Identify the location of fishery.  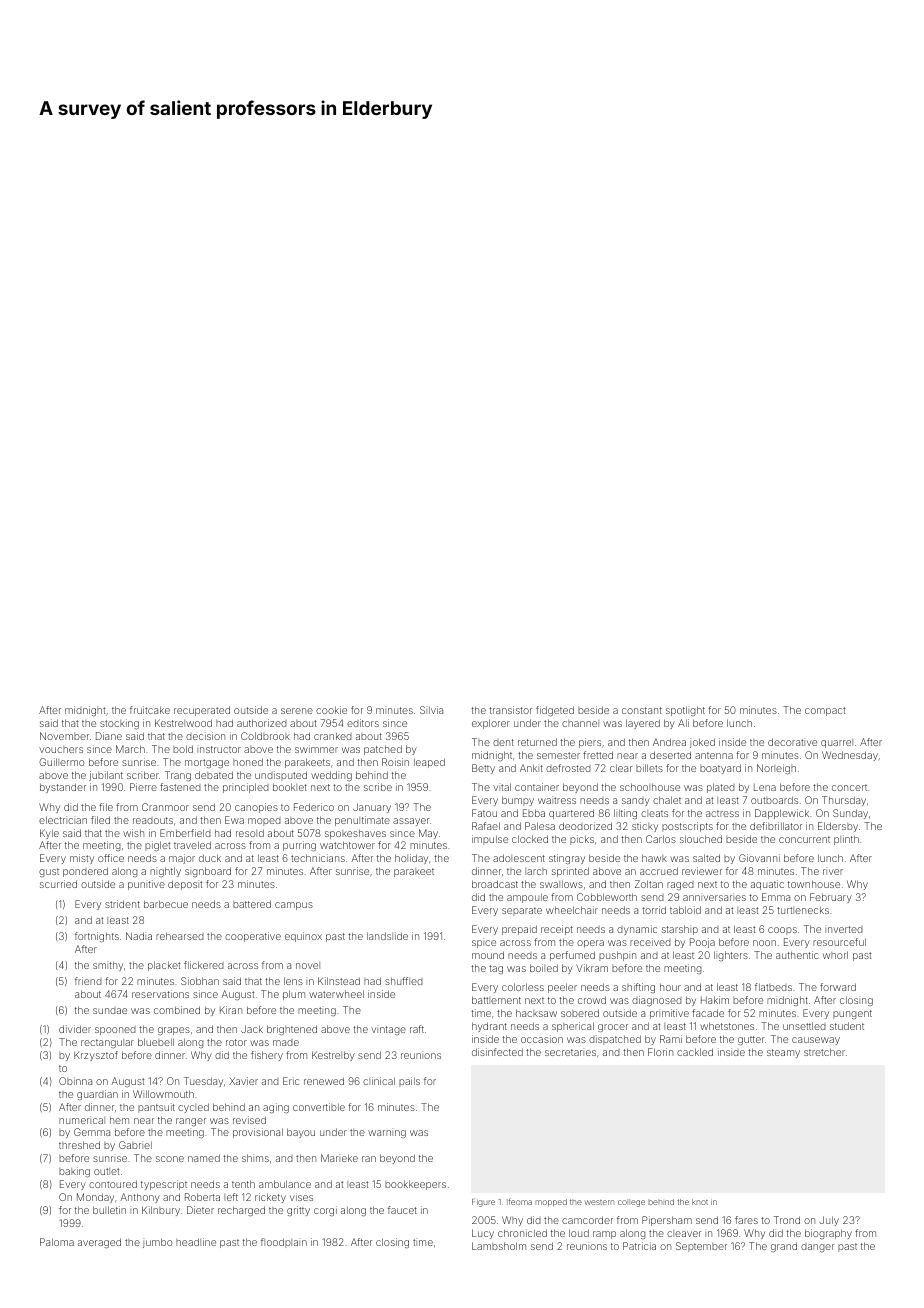
(267, 1056).
